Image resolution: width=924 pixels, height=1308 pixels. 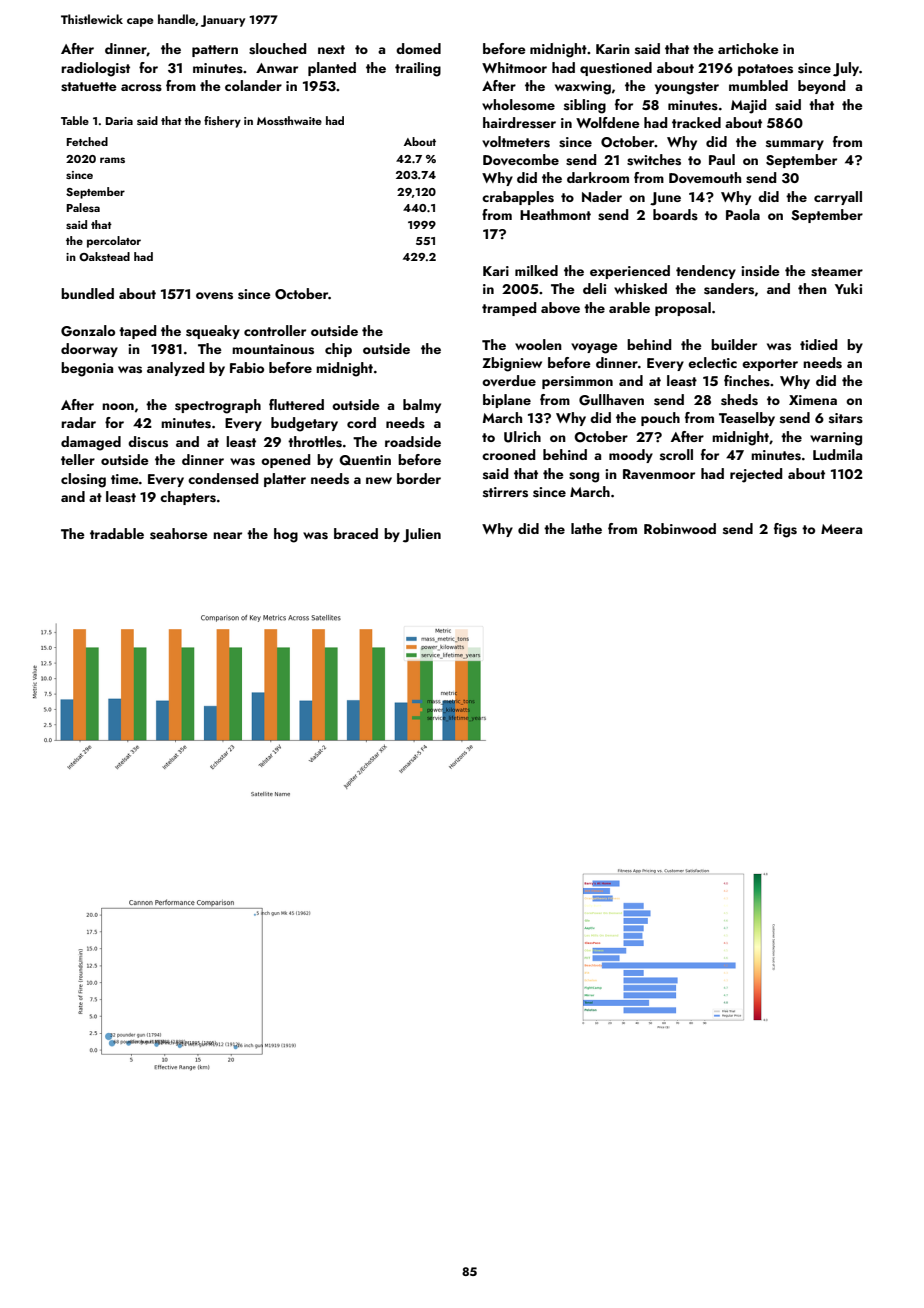 I want to click on rams, so click(x=112, y=160).
